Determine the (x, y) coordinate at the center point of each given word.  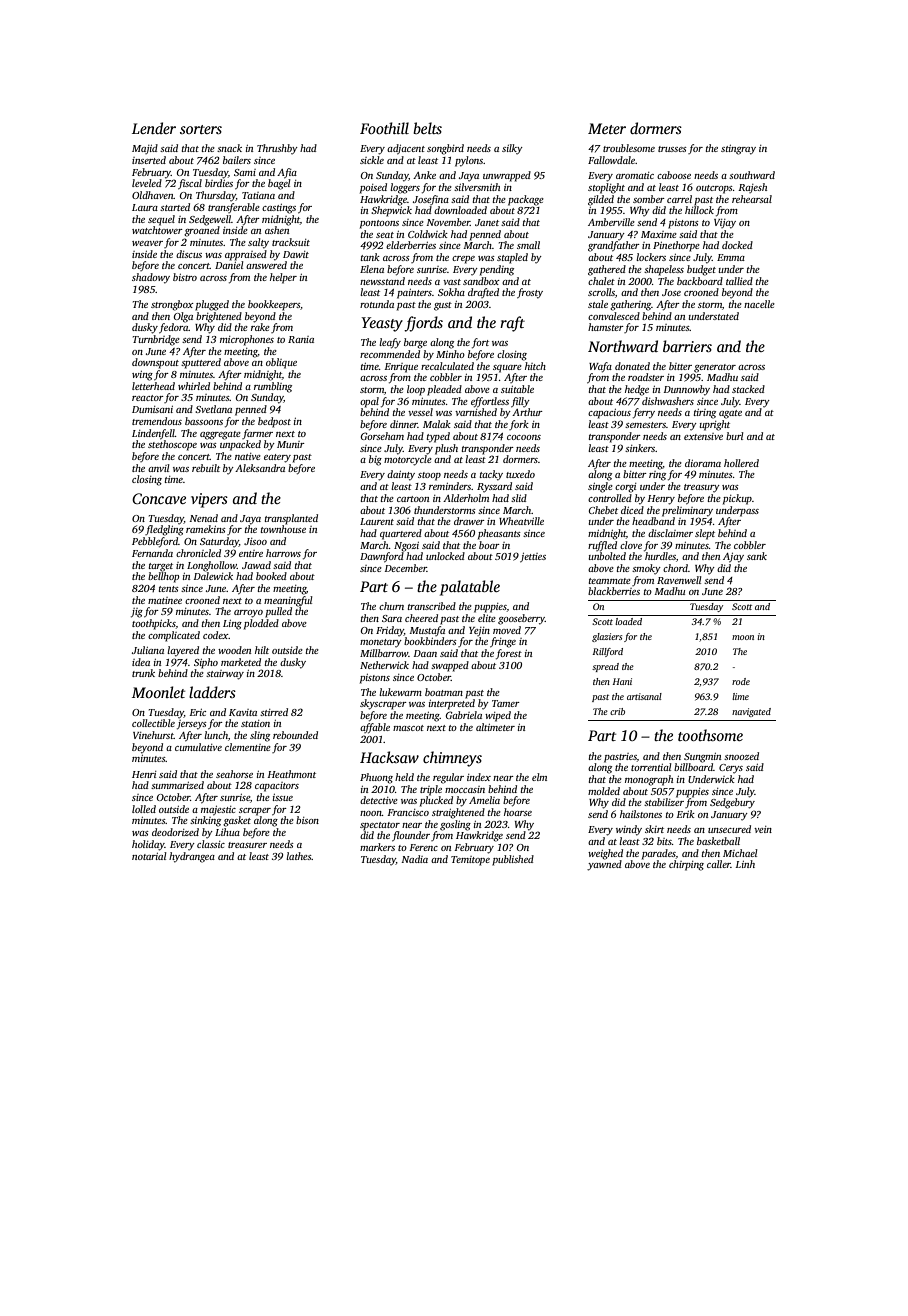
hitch (535, 366)
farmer (257, 434)
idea (141, 662)
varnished (476, 412)
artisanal (644, 696)
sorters (201, 129)
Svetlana (213, 409)
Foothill (384, 128)
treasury (702, 488)
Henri (144, 774)
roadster (646, 377)
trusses (672, 149)
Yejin (479, 631)
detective (379, 800)
